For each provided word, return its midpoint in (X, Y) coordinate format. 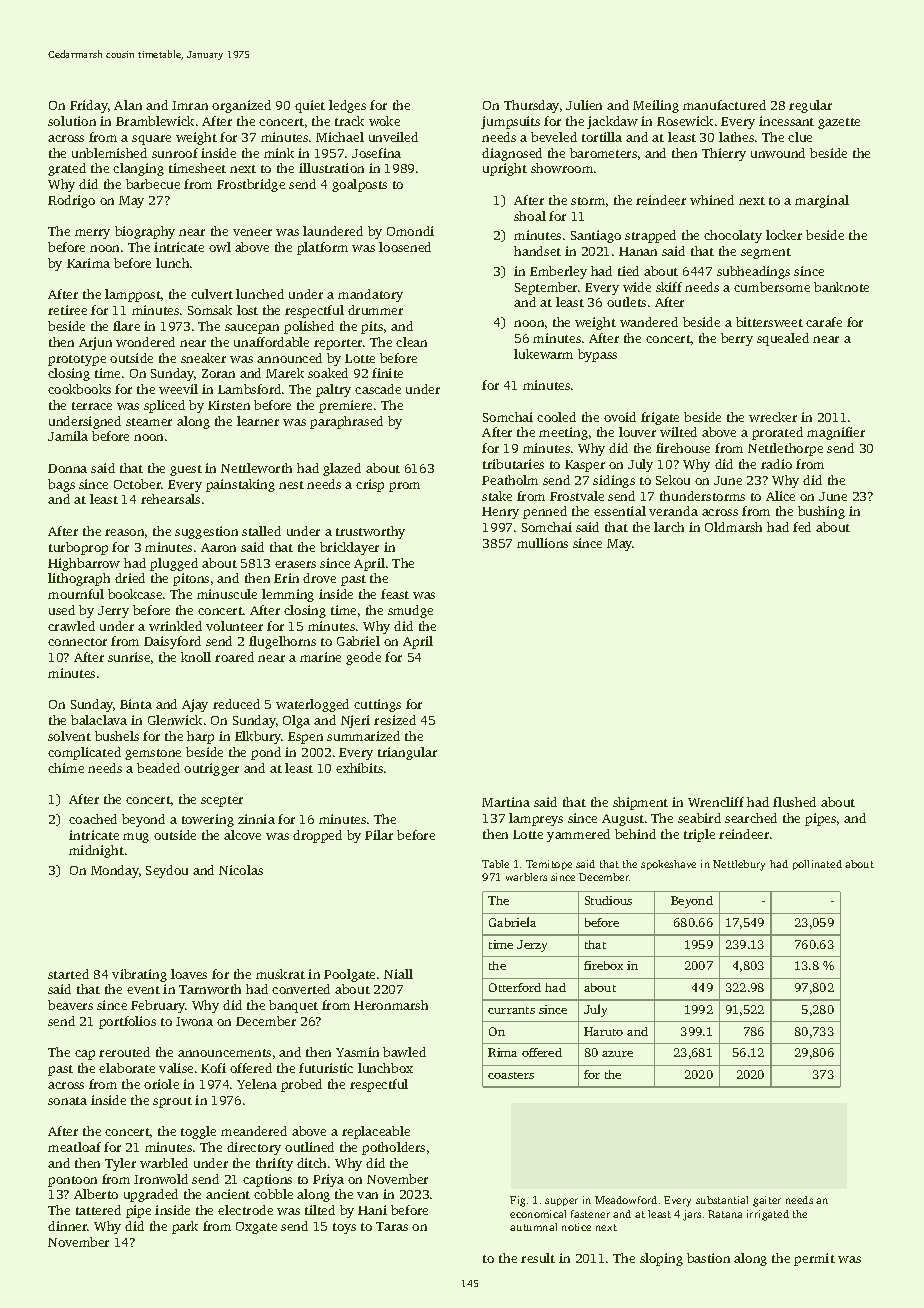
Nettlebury (739, 865)
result (538, 1258)
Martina (506, 802)
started (68, 974)
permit (814, 1259)
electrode (245, 1210)
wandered (649, 322)
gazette (839, 123)
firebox (603, 965)
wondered (145, 342)
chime (66, 768)
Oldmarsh (733, 527)
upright (505, 169)
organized (241, 106)
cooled (556, 417)
